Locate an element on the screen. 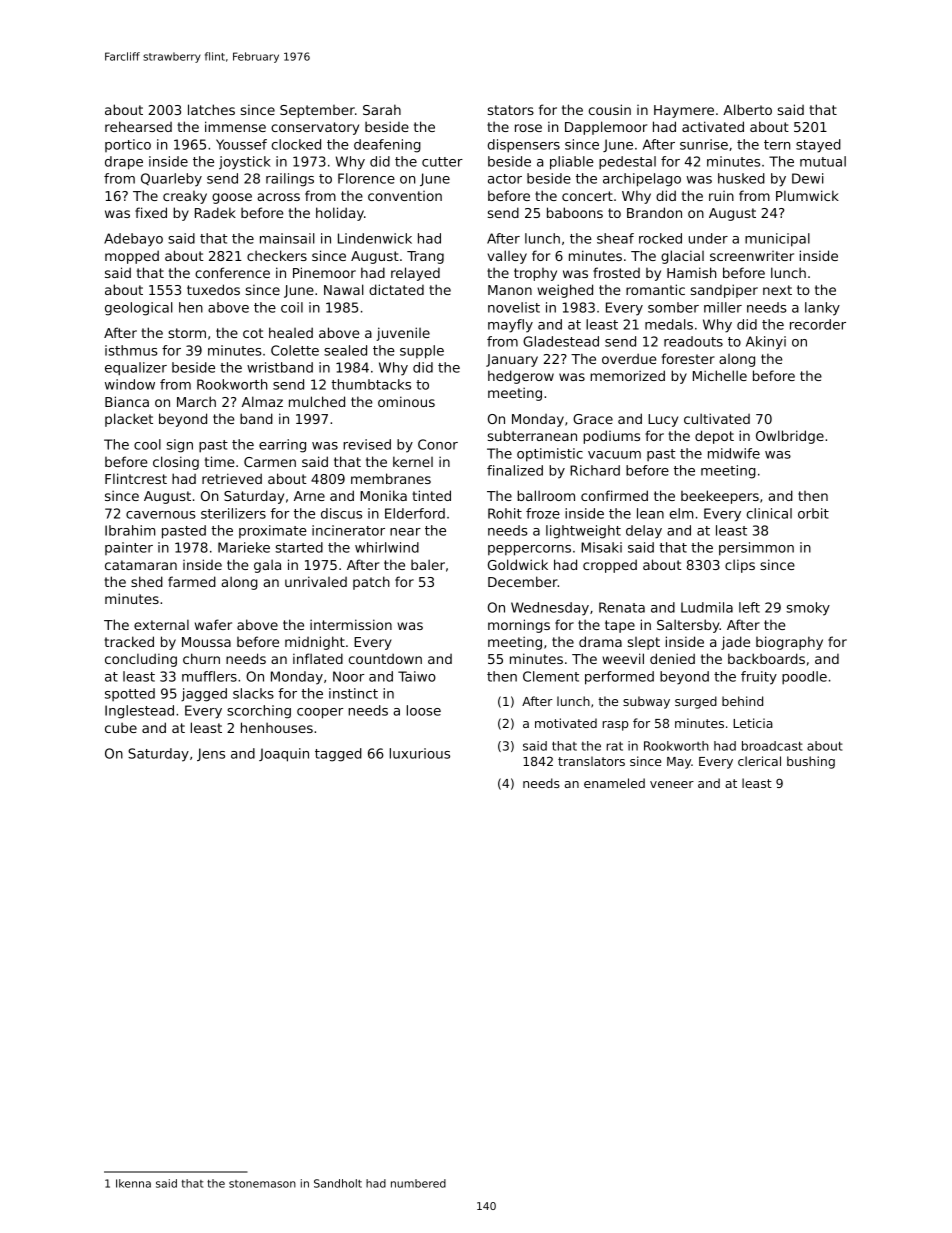 This screenshot has height=1233, width=952. Alberto is located at coordinates (747, 109).
